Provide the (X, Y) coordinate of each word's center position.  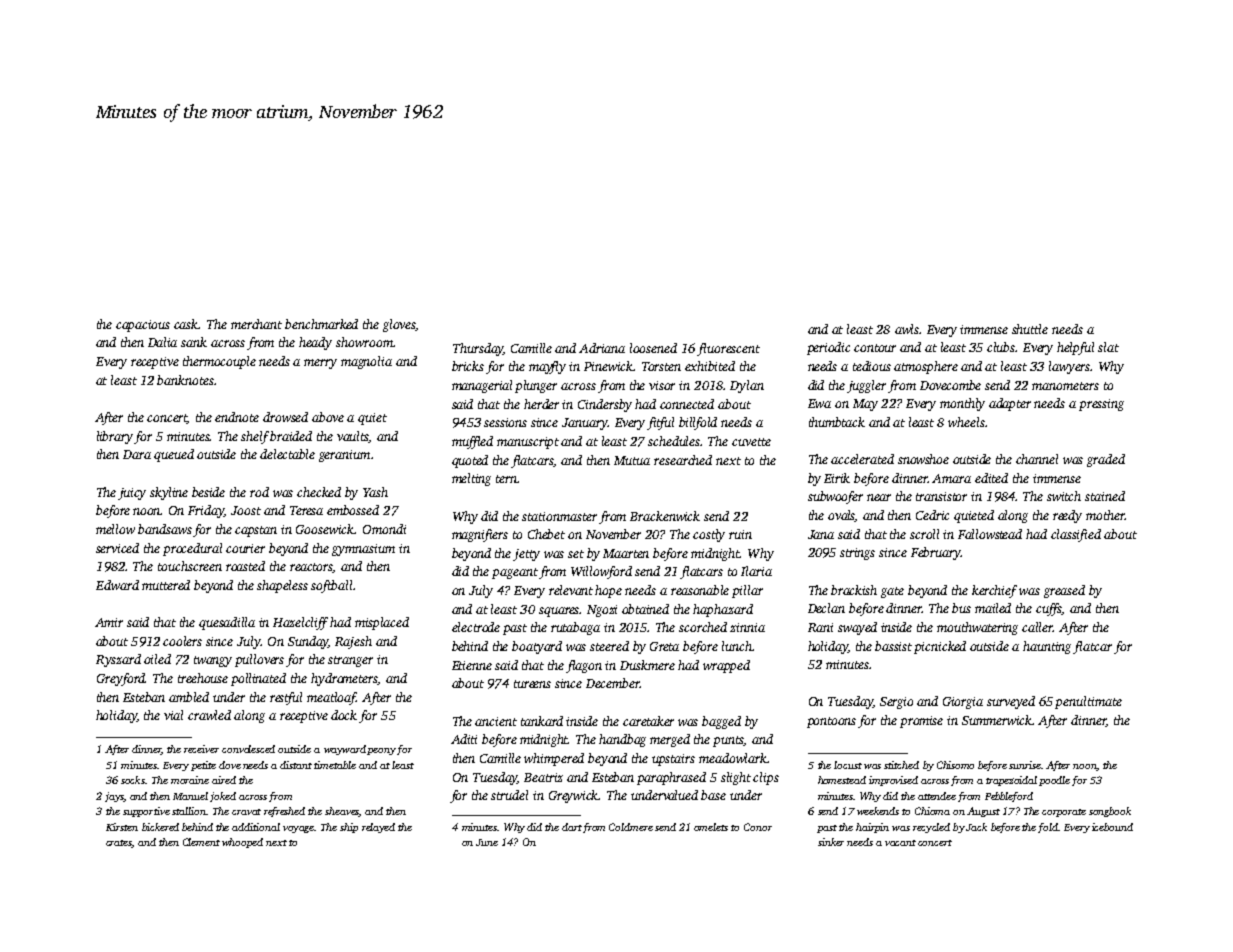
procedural (192, 549)
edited (991, 478)
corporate (1064, 813)
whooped (242, 843)
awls (907, 329)
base (713, 795)
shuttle (1030, 329)
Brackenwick (665, 516)
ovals (842, 516)
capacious (143, 326)
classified (1076, 535)
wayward (345, 750)
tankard (542, 721)
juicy (132, 494)
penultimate (1088, 702)
